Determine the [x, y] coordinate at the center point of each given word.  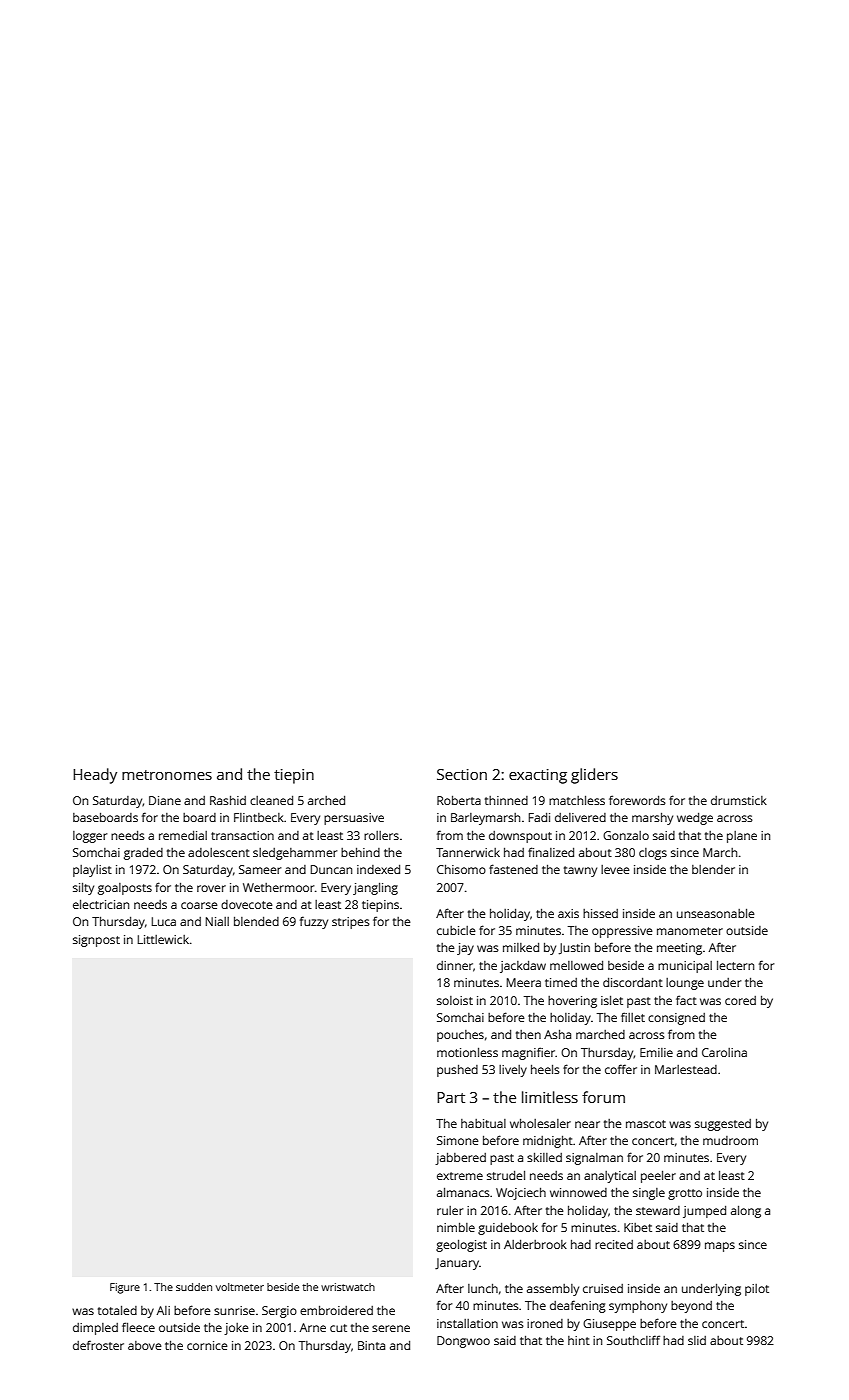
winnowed [578, 1192]
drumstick [739, 800]
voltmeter [240, 1287]
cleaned [271, 800]
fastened [513, 869]
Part [451, 1097]
